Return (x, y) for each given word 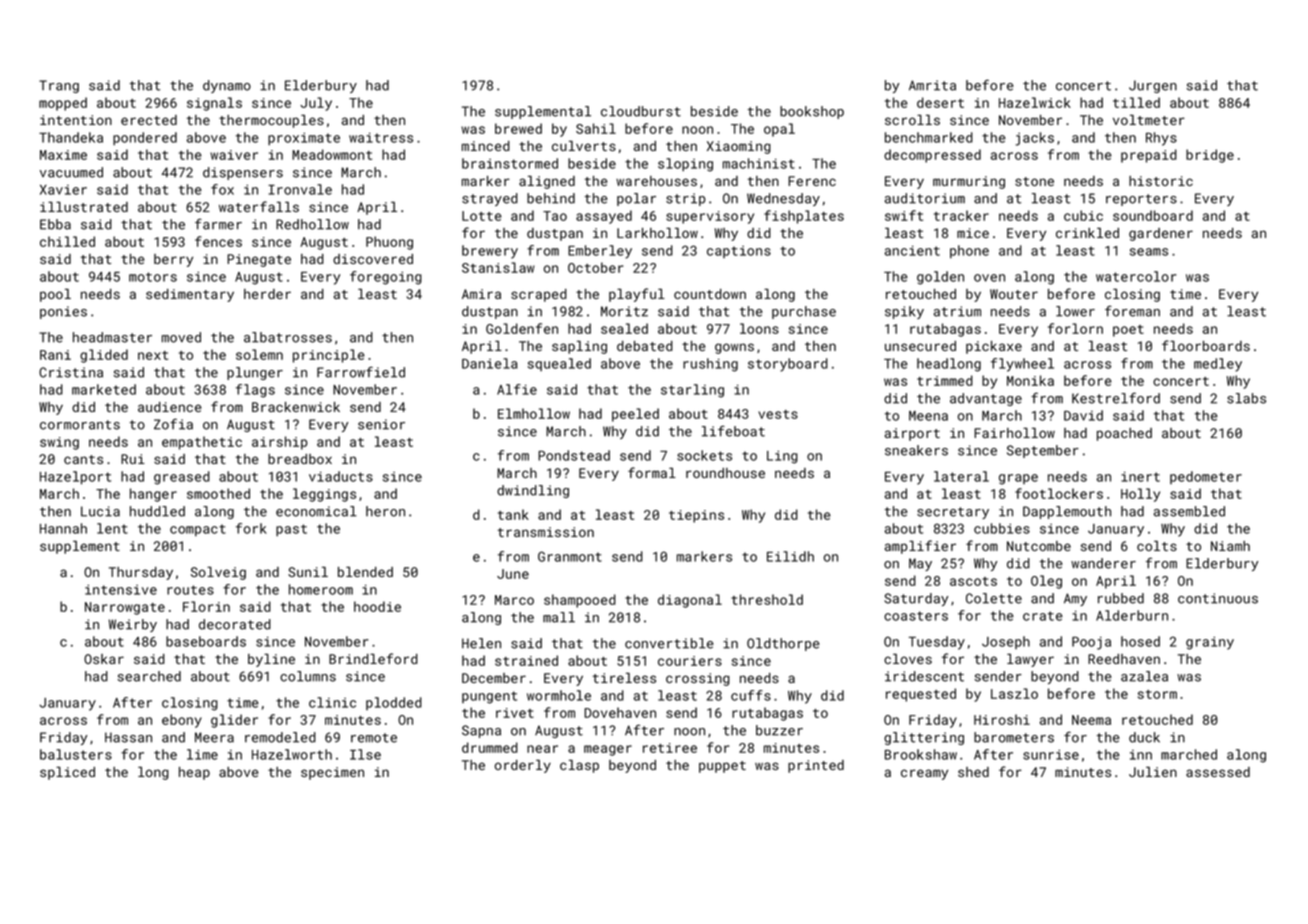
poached (1124, 434)
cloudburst (641, 111)
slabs (1246, 398)
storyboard (788, 365)
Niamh (1230, 546)
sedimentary (190, 295)
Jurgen (1153, 86)
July (316, 104)
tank (513, 514)
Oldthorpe (783, 644)
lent (112, 528)
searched (149, 676)
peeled (635, 415)
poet (1128, 331)
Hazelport (75, 478)
